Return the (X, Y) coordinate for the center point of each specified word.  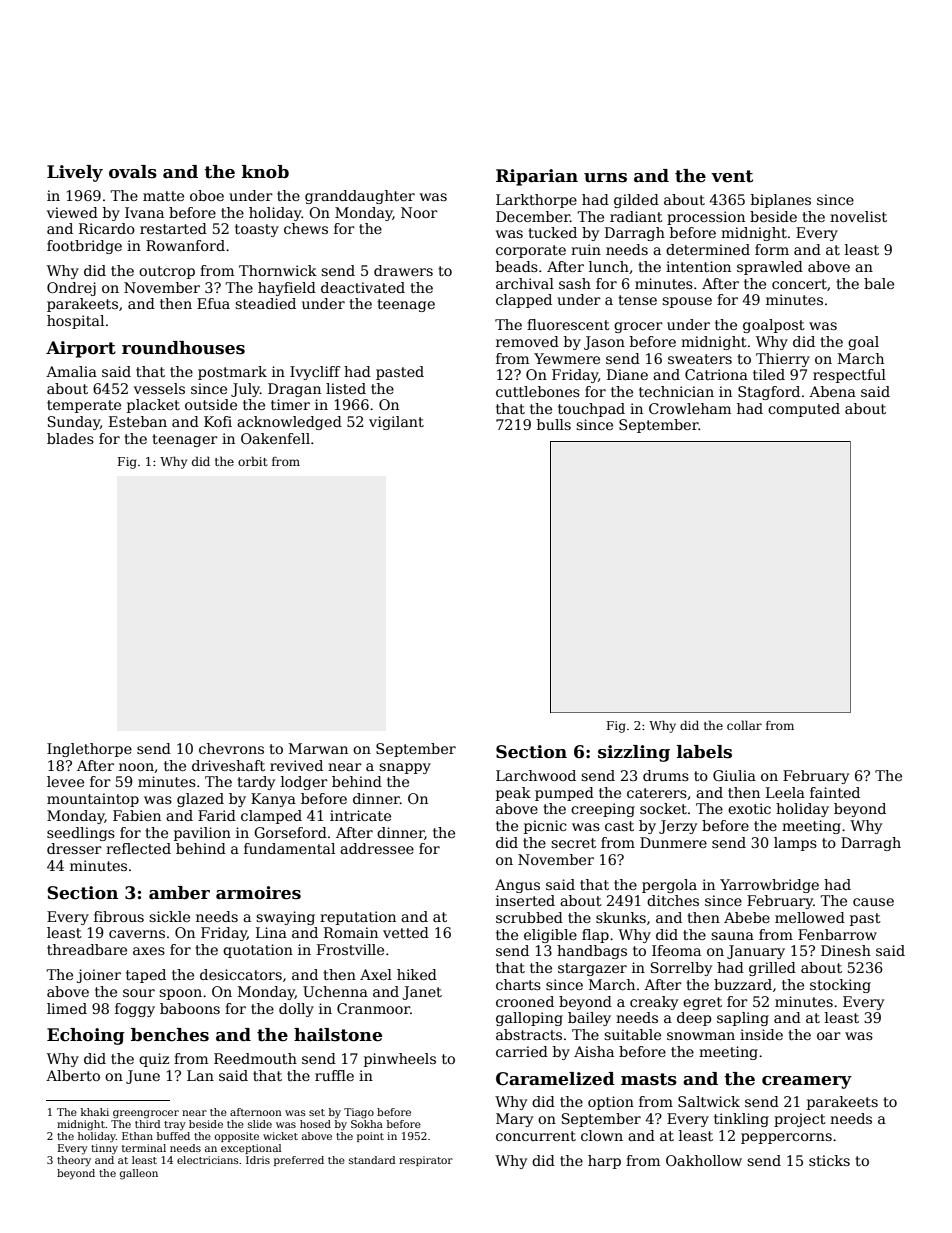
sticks (829, 1160)
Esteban (138, 421)
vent (732, 176)
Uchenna (335, 991)
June (143, 1077)
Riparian (537, 177)
